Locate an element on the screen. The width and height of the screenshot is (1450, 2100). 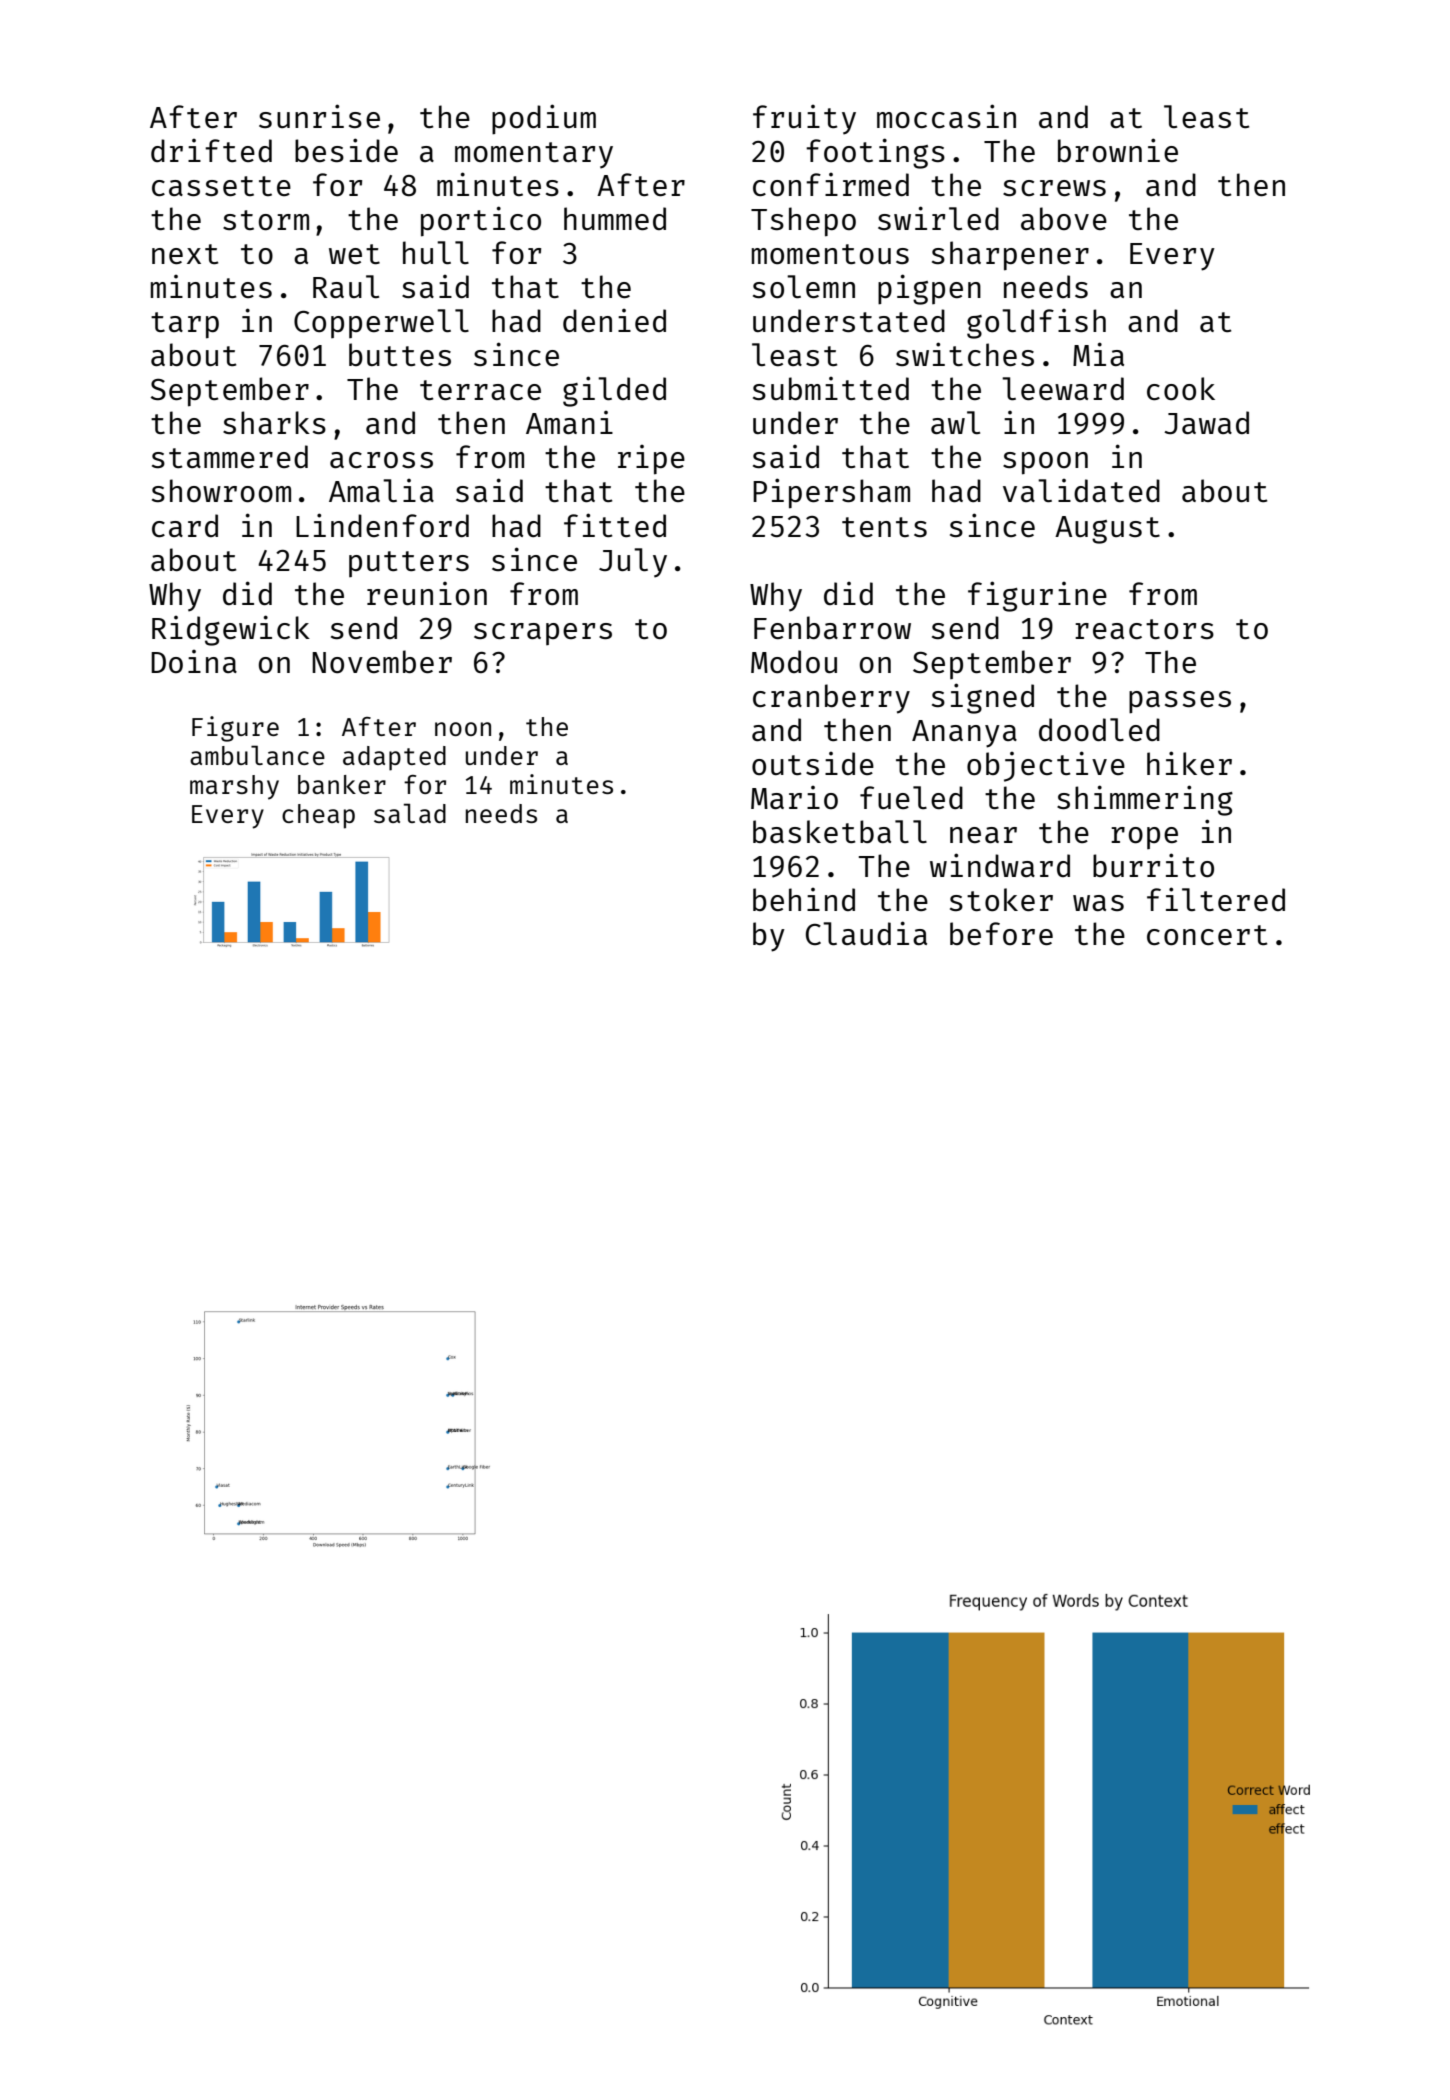
cook is located at coordinates (1181, 388).
